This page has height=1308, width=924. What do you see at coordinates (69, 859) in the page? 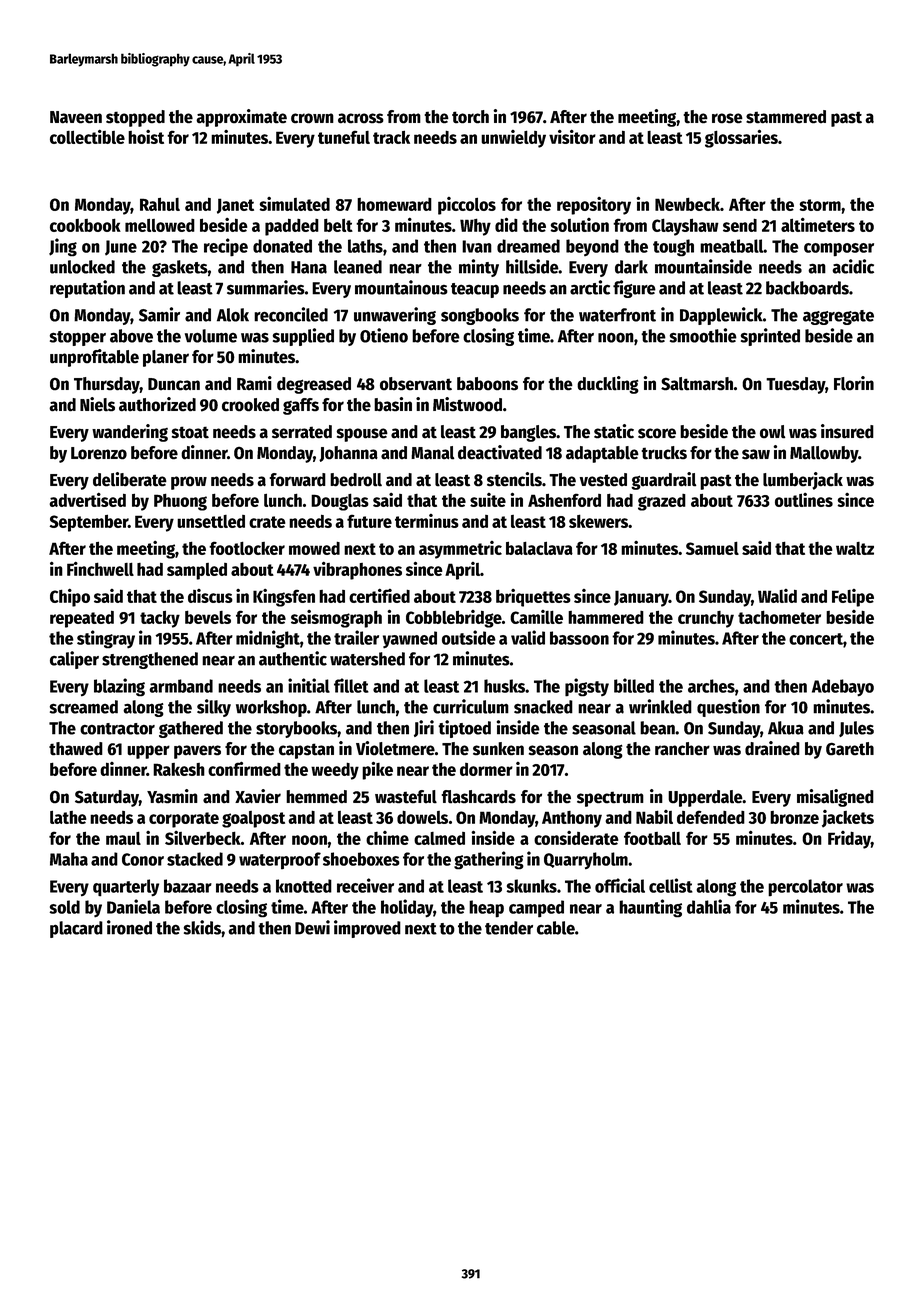
I see `Maha` at bounding box center [69, 859].
